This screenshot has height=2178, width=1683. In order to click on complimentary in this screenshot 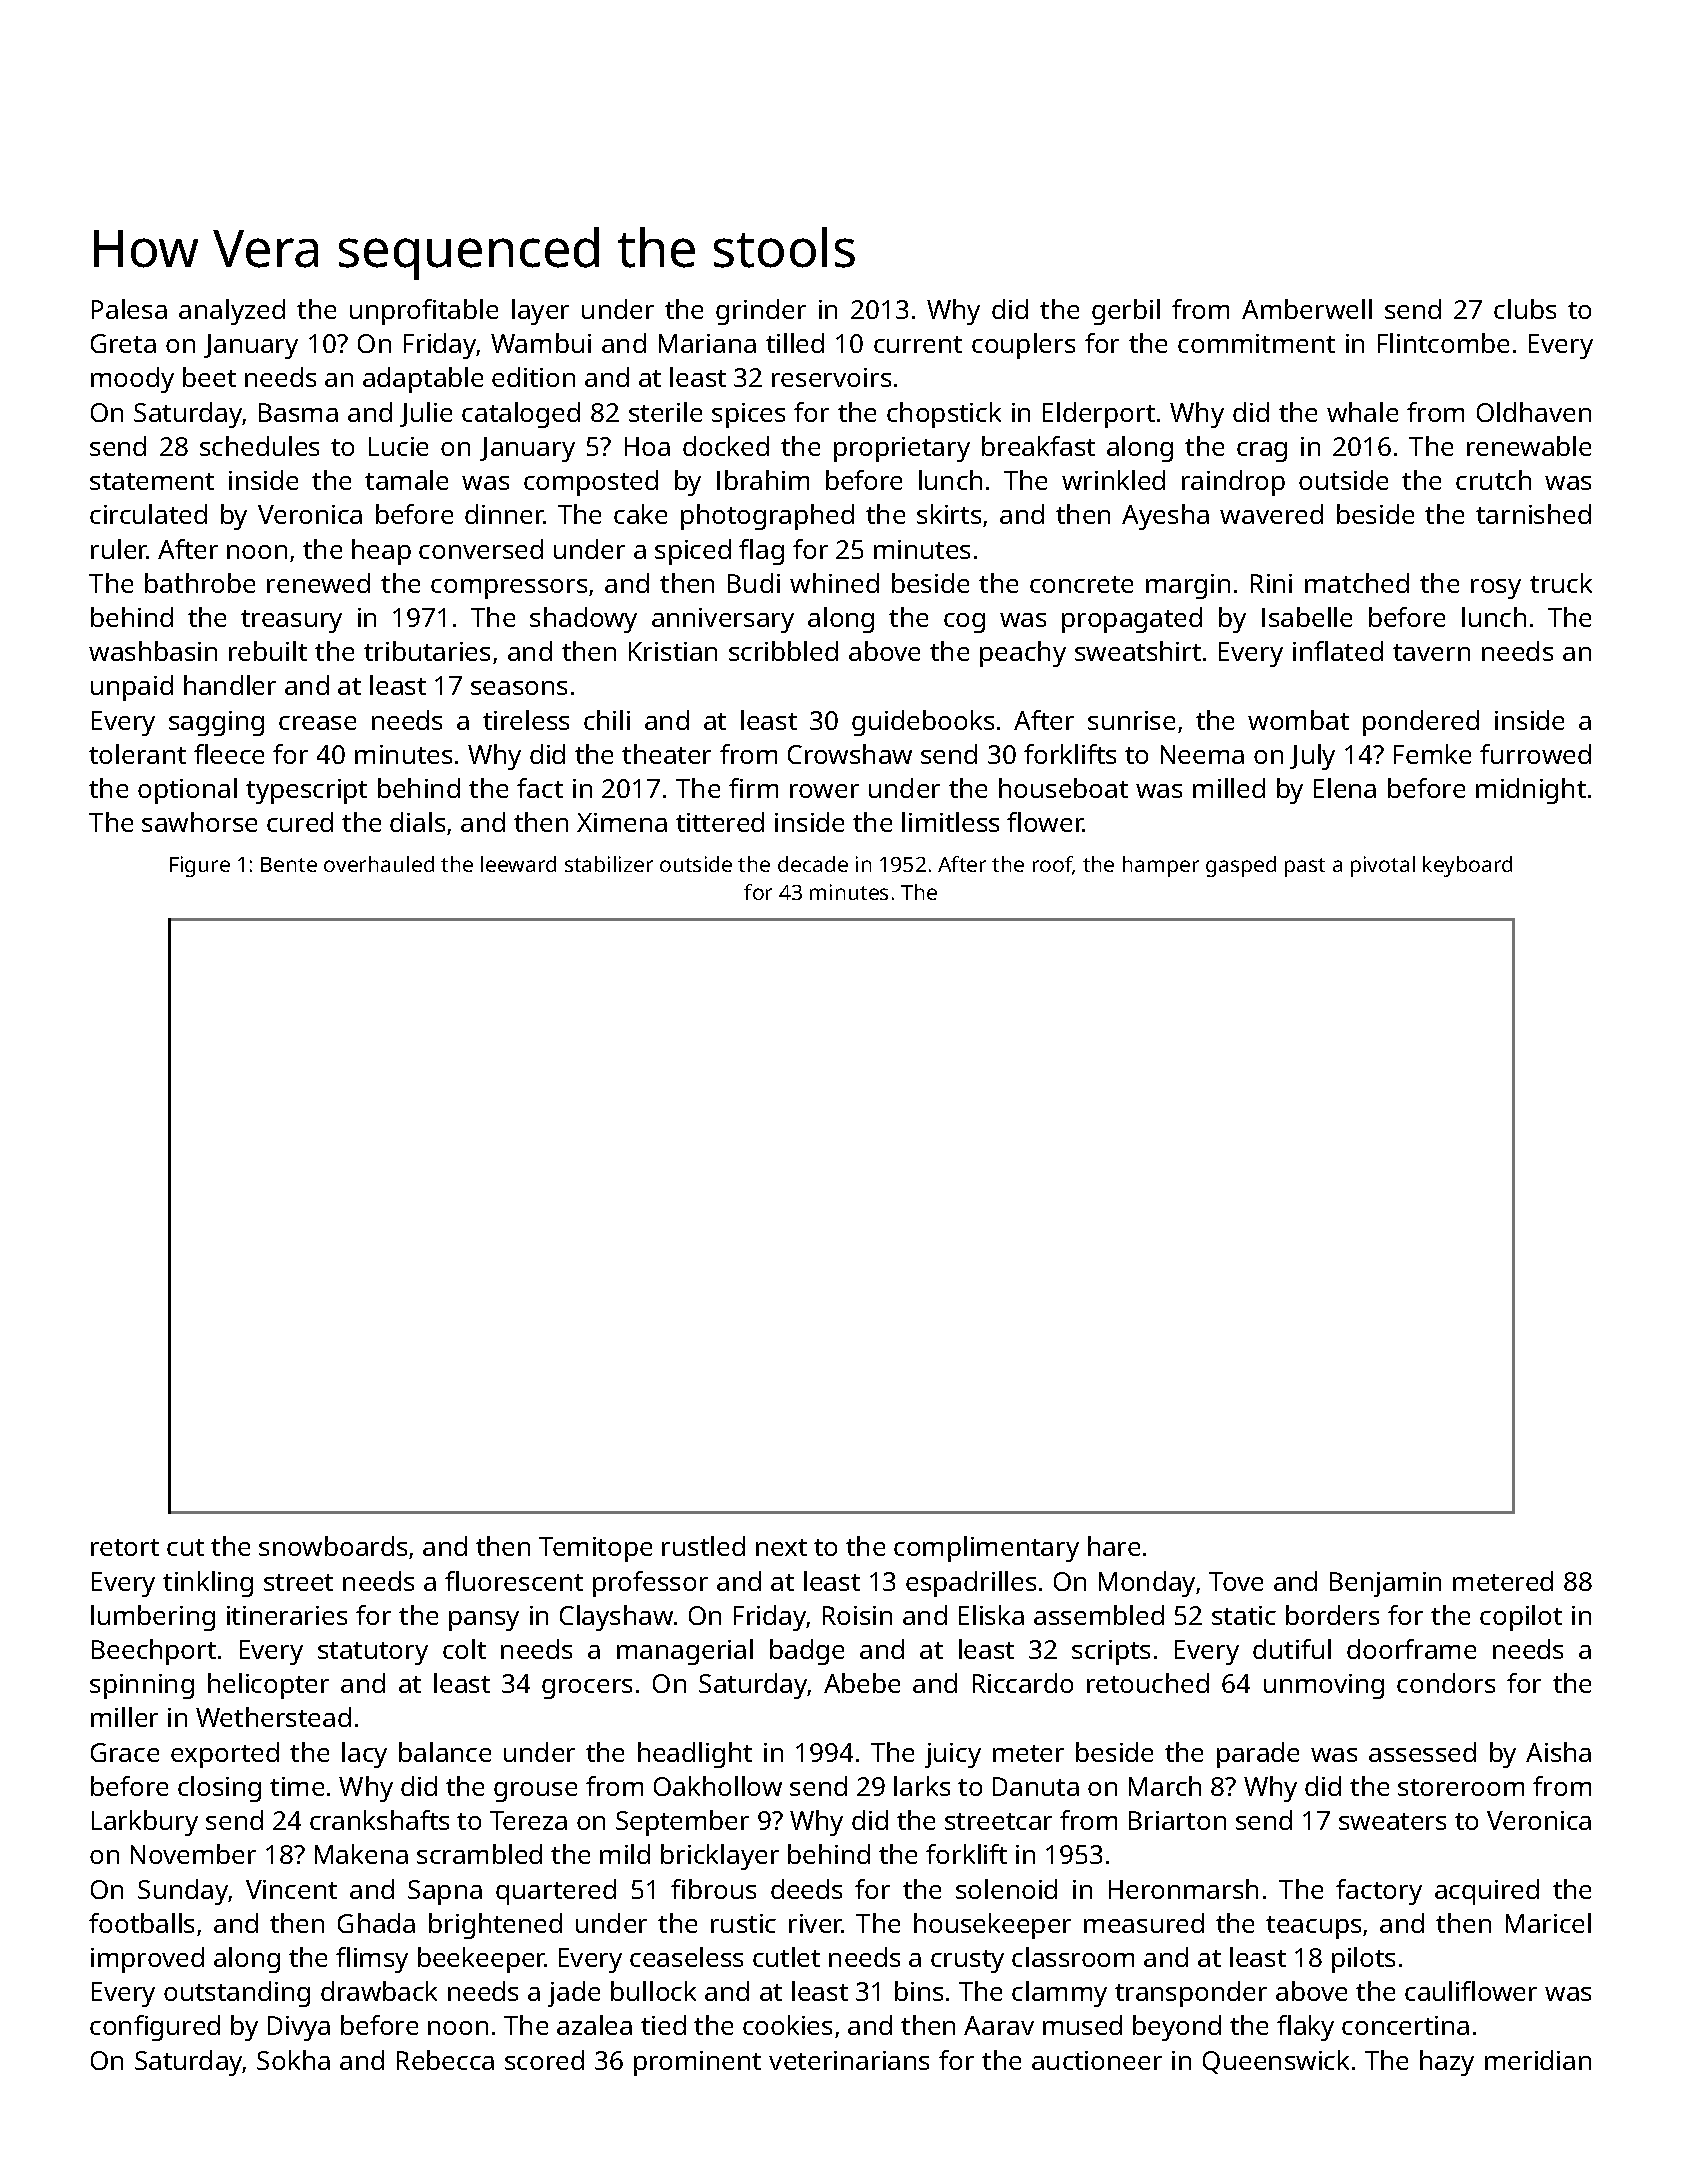, I will do `click(986, 1549)`.
